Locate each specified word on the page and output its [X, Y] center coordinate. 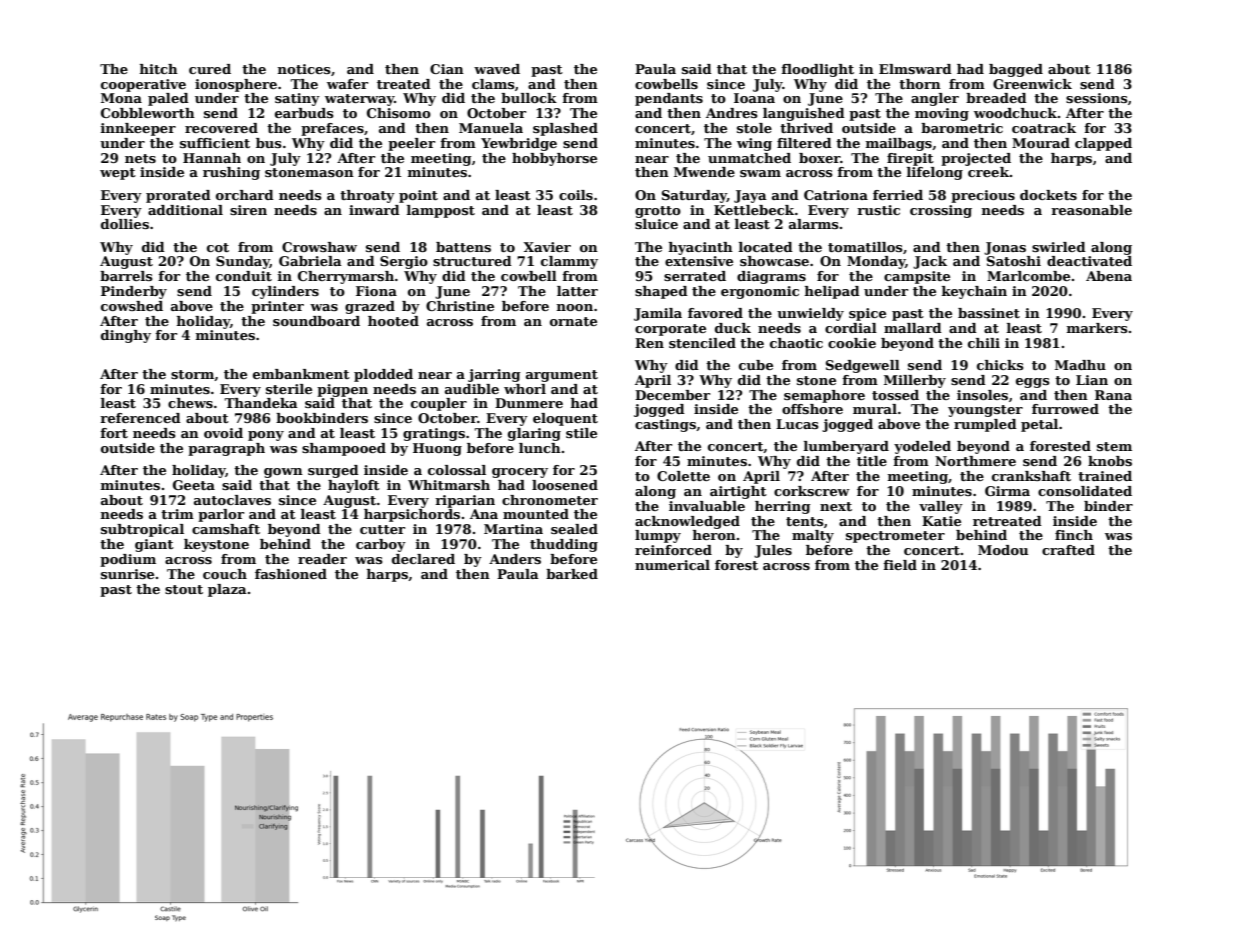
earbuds [304, 113]
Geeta [194, 485]
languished [804, 114]
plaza [227, 590]
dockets [1048, 195]
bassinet [989, 313]
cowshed [132, 306]
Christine [460, 306]
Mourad [1041, 143]
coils [576, 195]
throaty [367, 196]
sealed [574, 529]
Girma [1007, 491]
